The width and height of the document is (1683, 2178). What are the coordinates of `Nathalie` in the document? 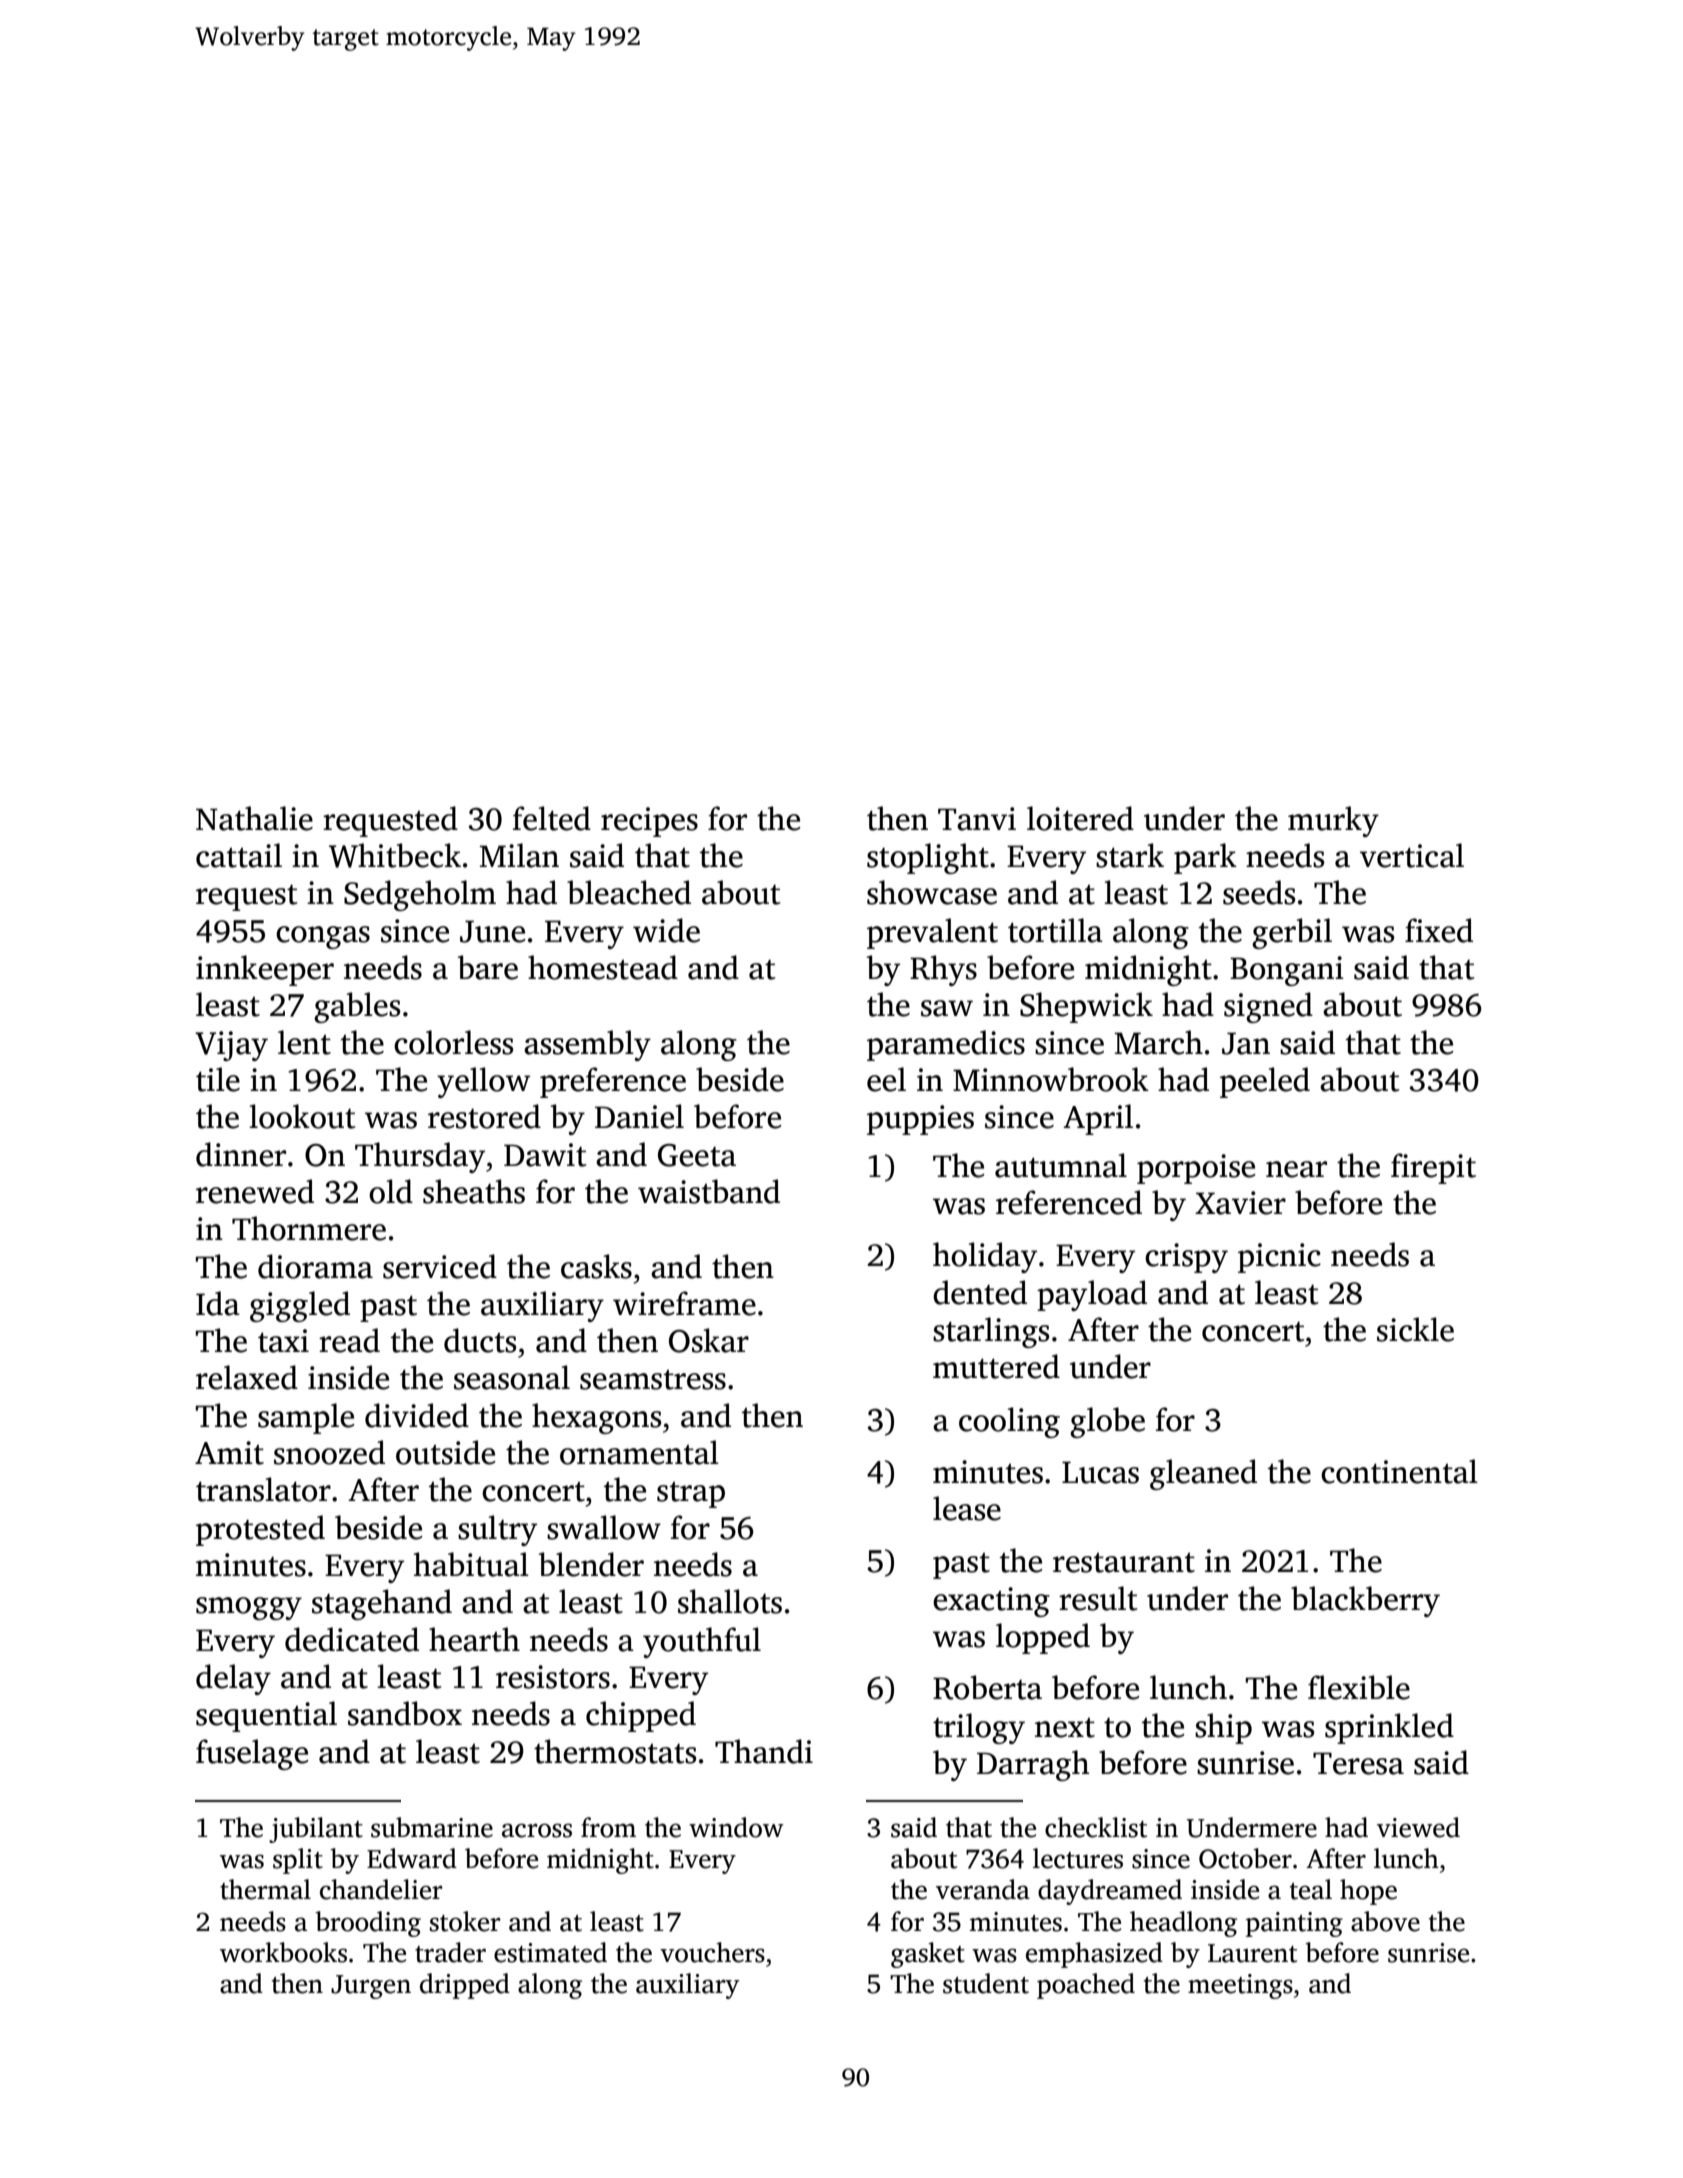 It's located at (254, 818).
